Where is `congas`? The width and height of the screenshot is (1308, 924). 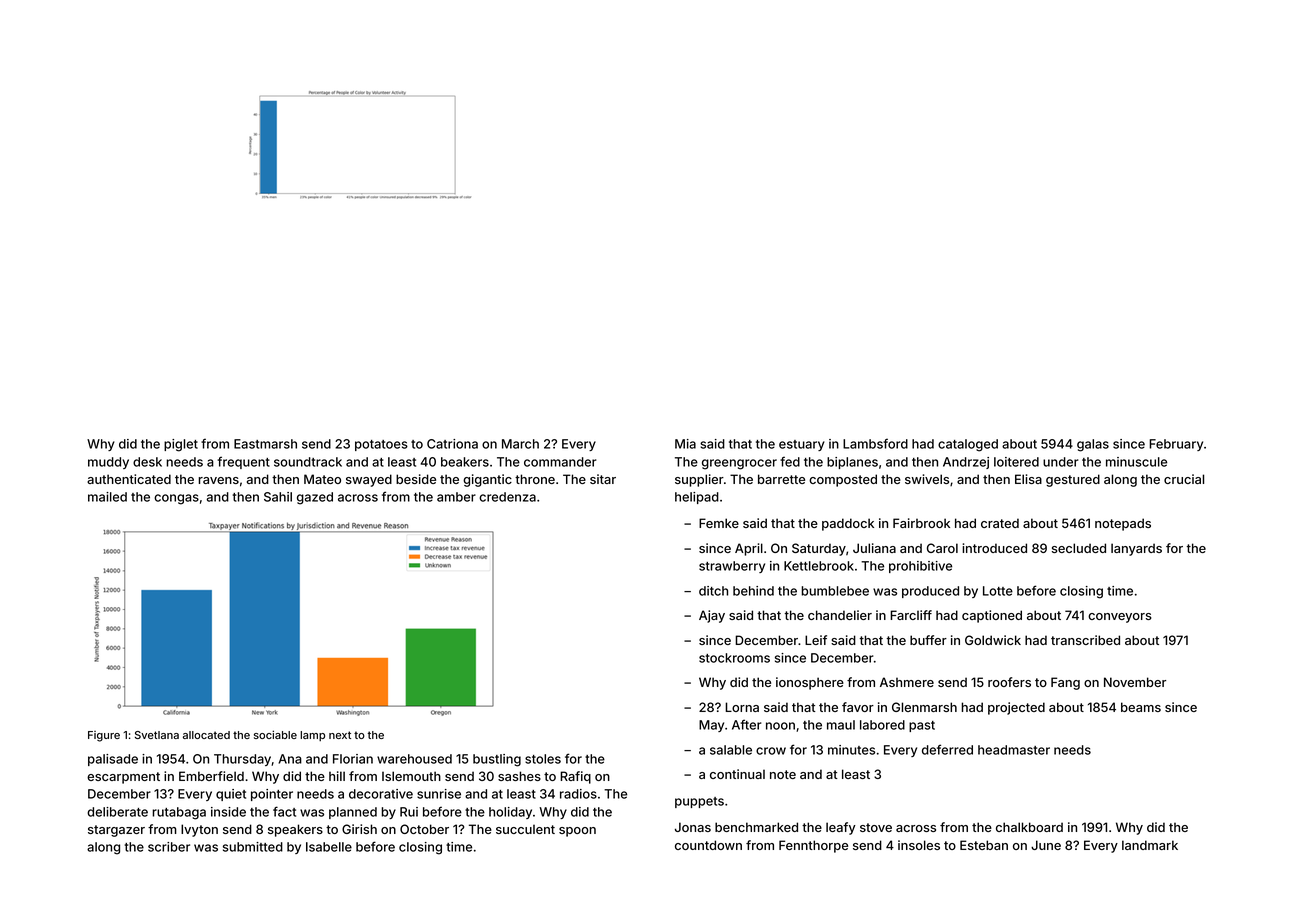 congas is located at coordinates (176, 499).
